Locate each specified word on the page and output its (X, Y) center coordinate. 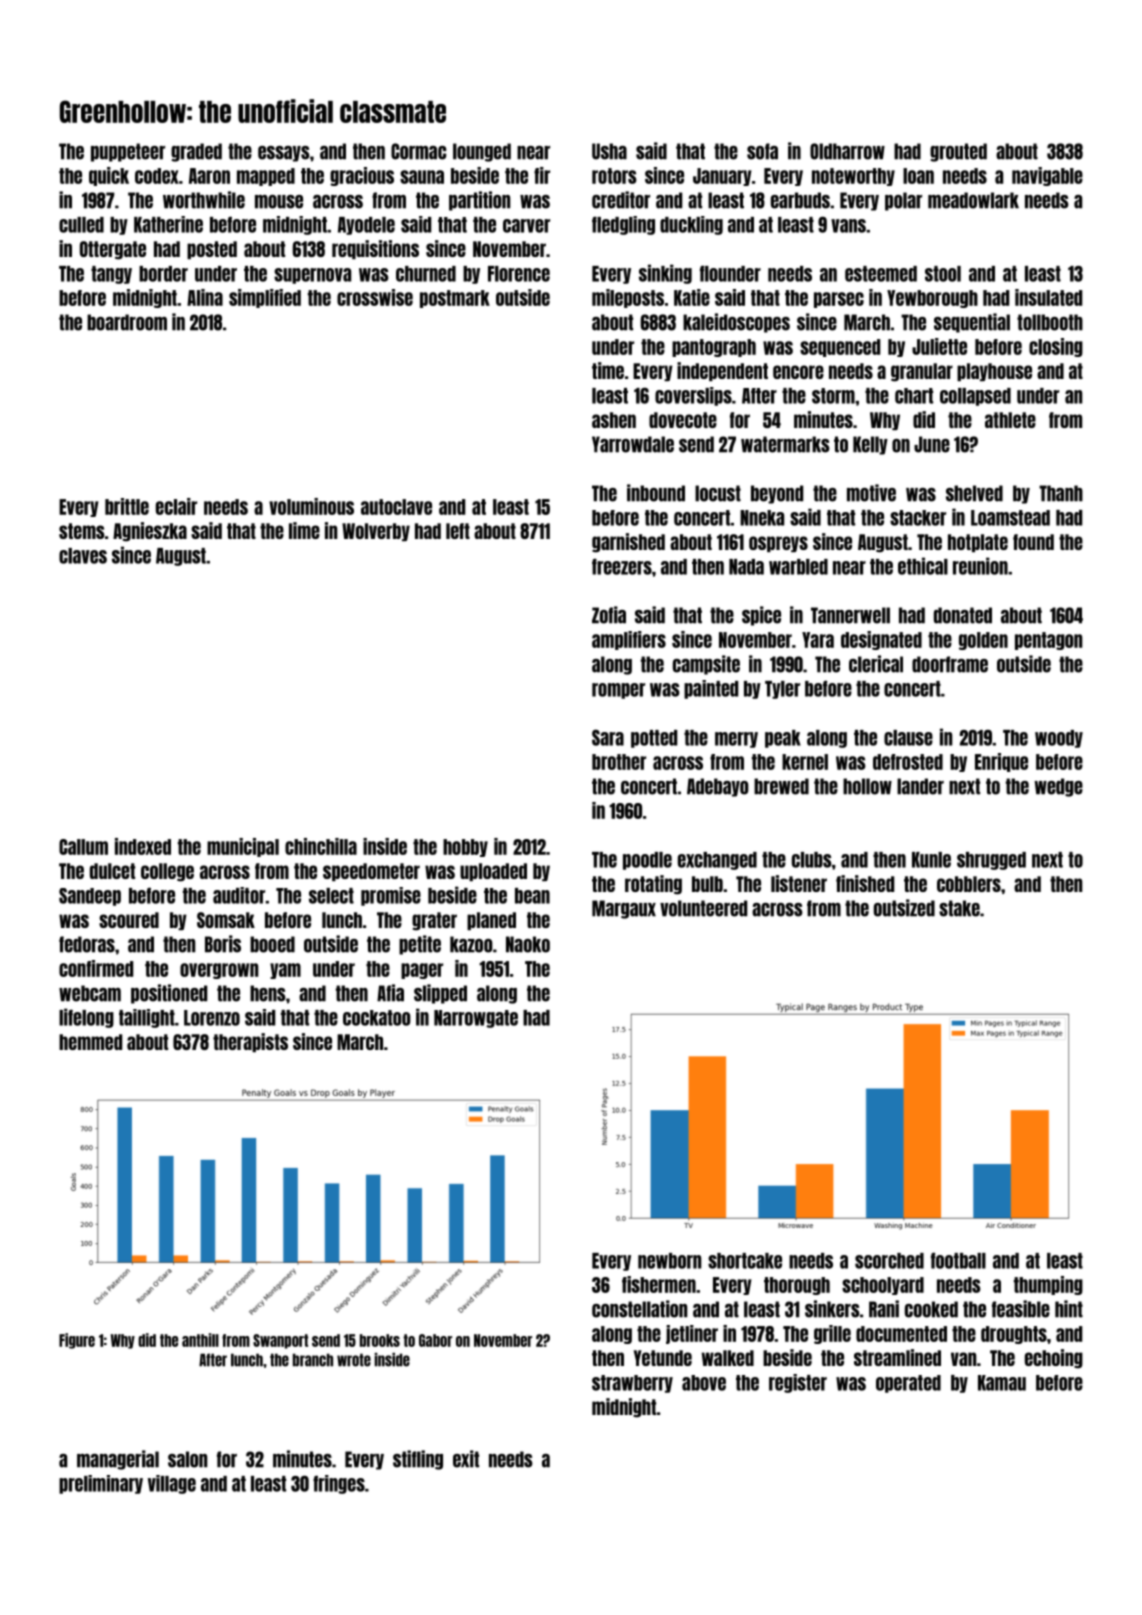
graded (196, 152)
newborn (669, 1261)
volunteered (703, 908)
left (458, 531)
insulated (1048, 297)
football (958, 1260)
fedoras (87, 944)
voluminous (311, 506)
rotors (614, 176)
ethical (923, 566)
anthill (200, 1340)
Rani (884, 1309)
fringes (339, 1484)
